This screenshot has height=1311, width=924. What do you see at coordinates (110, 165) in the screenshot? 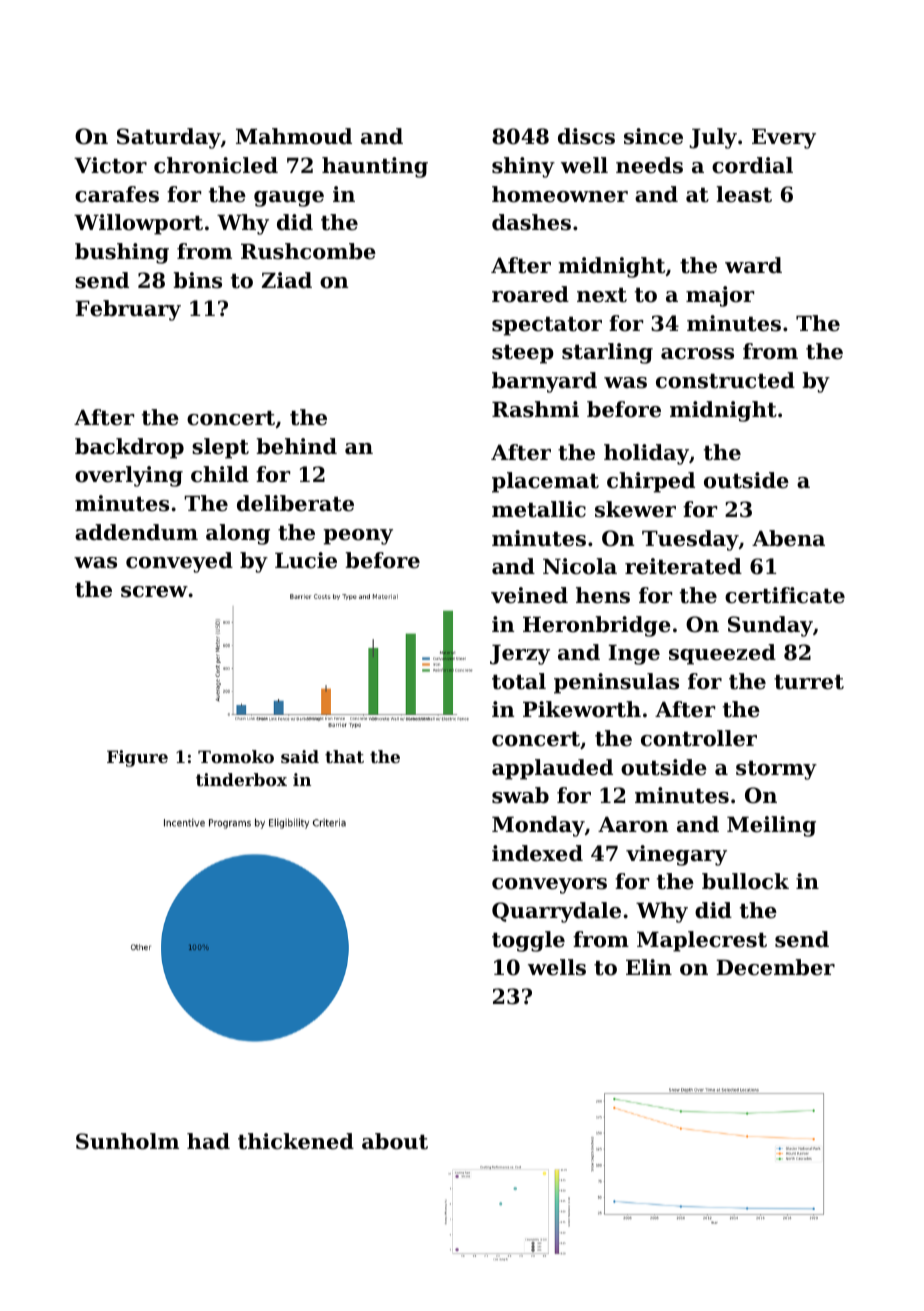
I see `Victor` at bounding box center [110, 165].
